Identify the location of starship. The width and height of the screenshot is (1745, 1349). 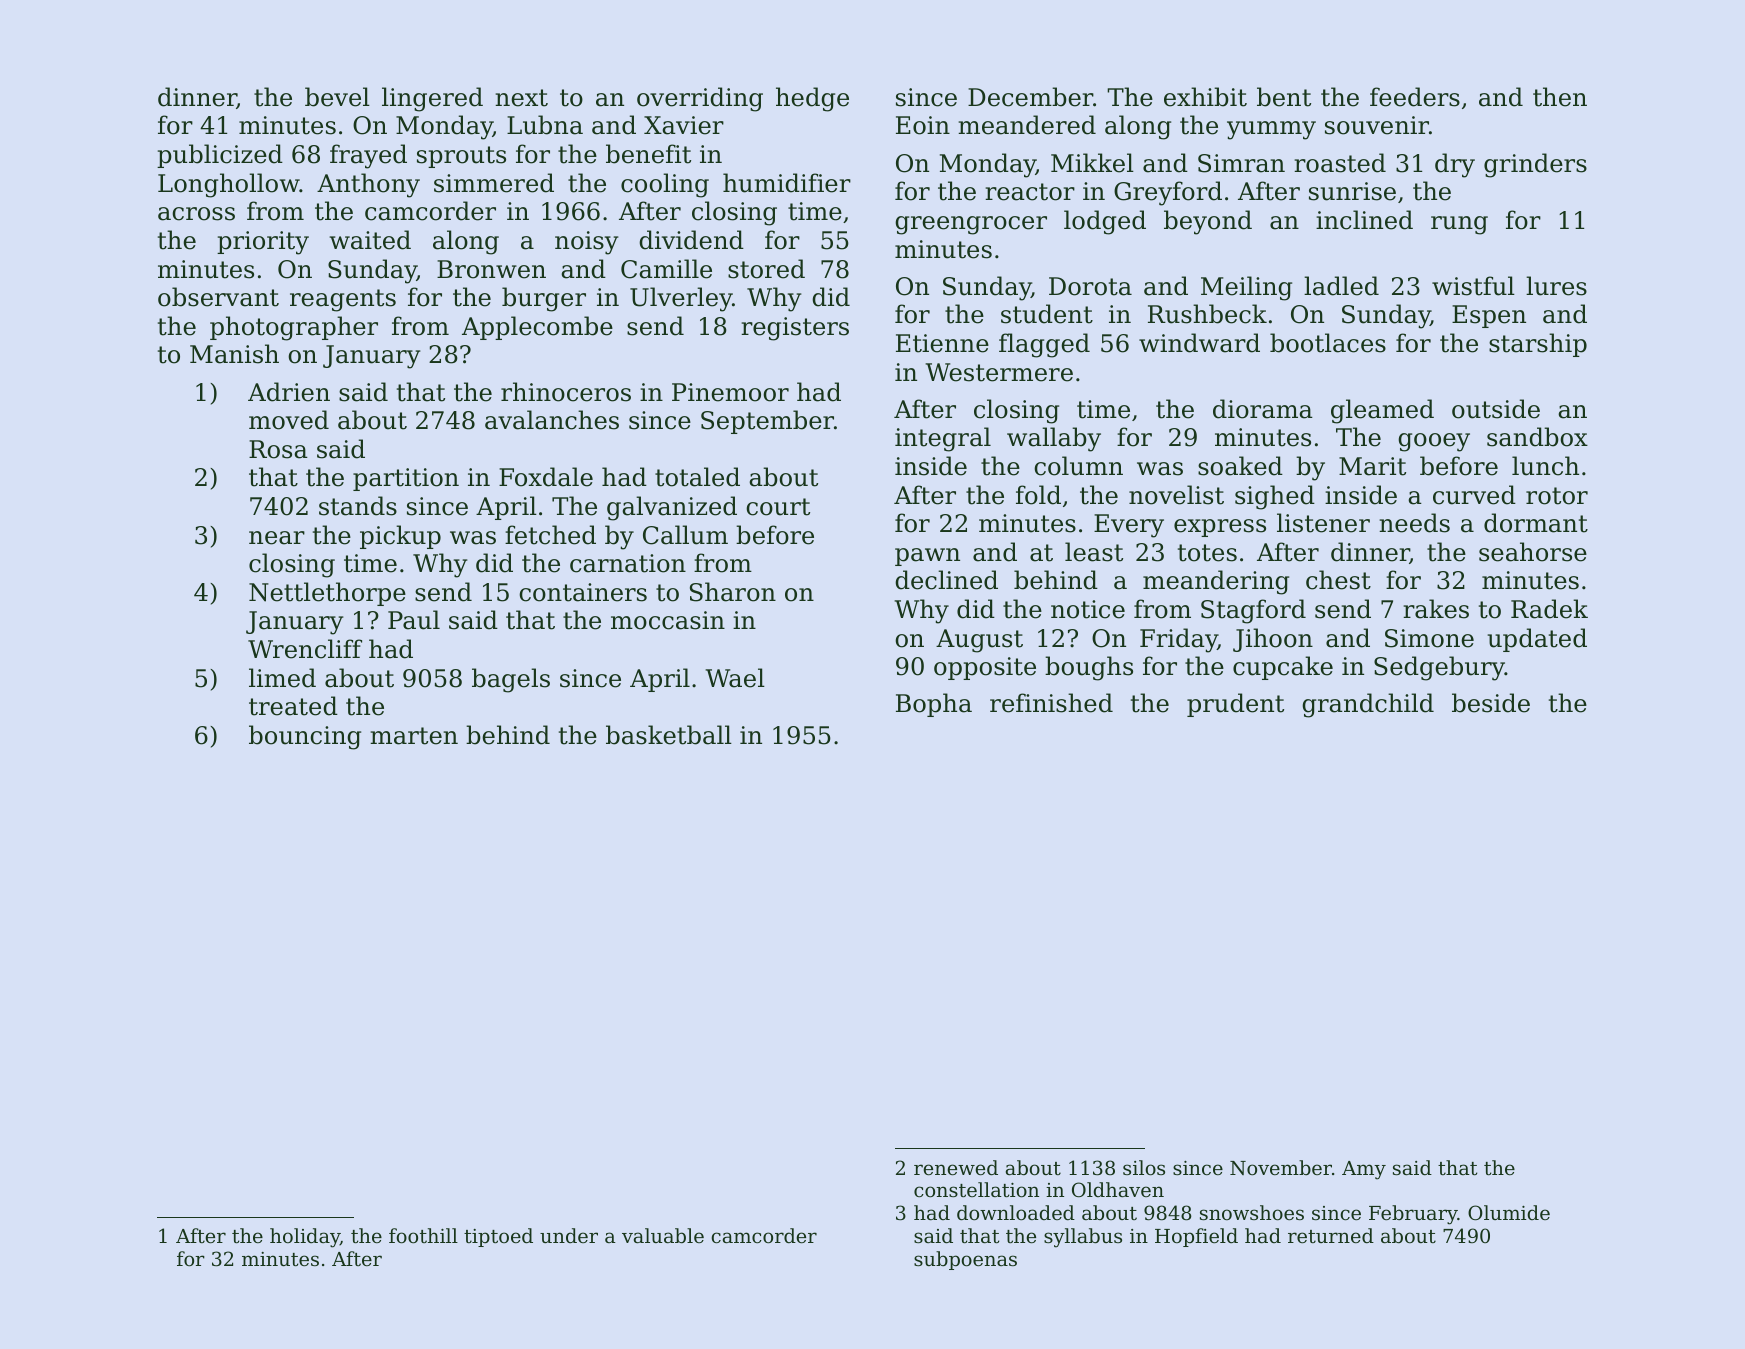
(1538, 345).
